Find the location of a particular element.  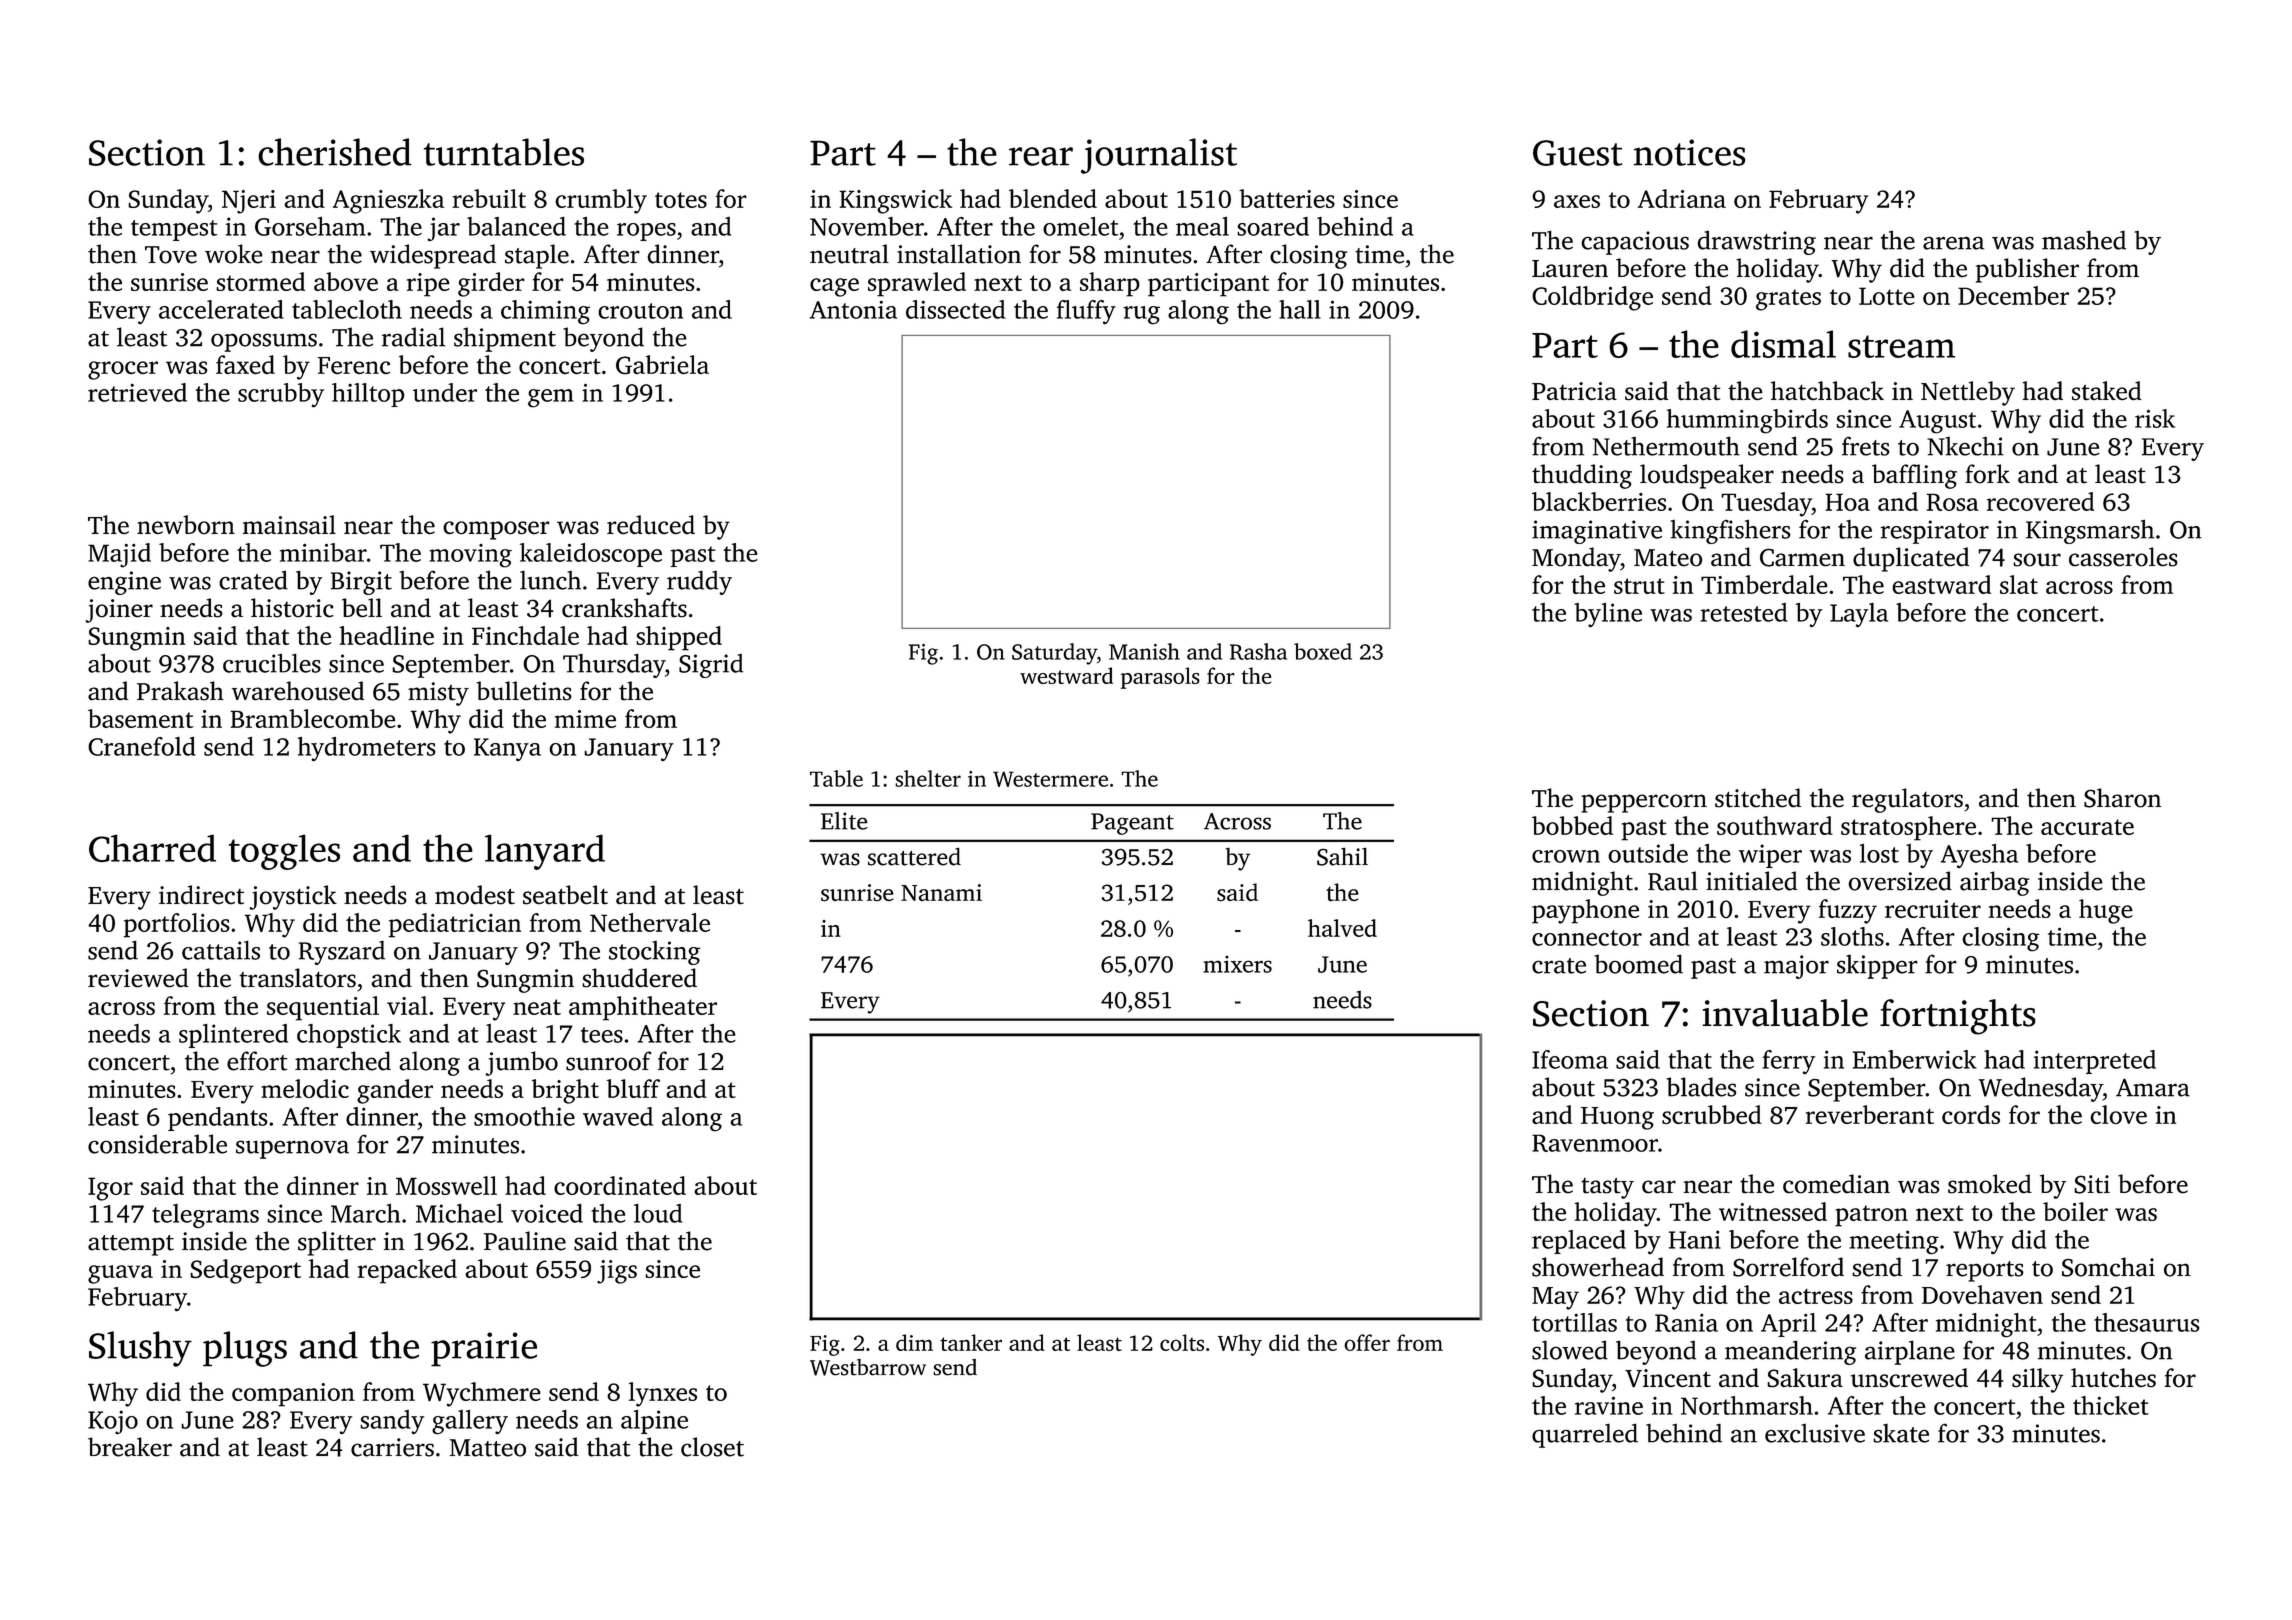

hilltop is located at coordinates (368, 395).
